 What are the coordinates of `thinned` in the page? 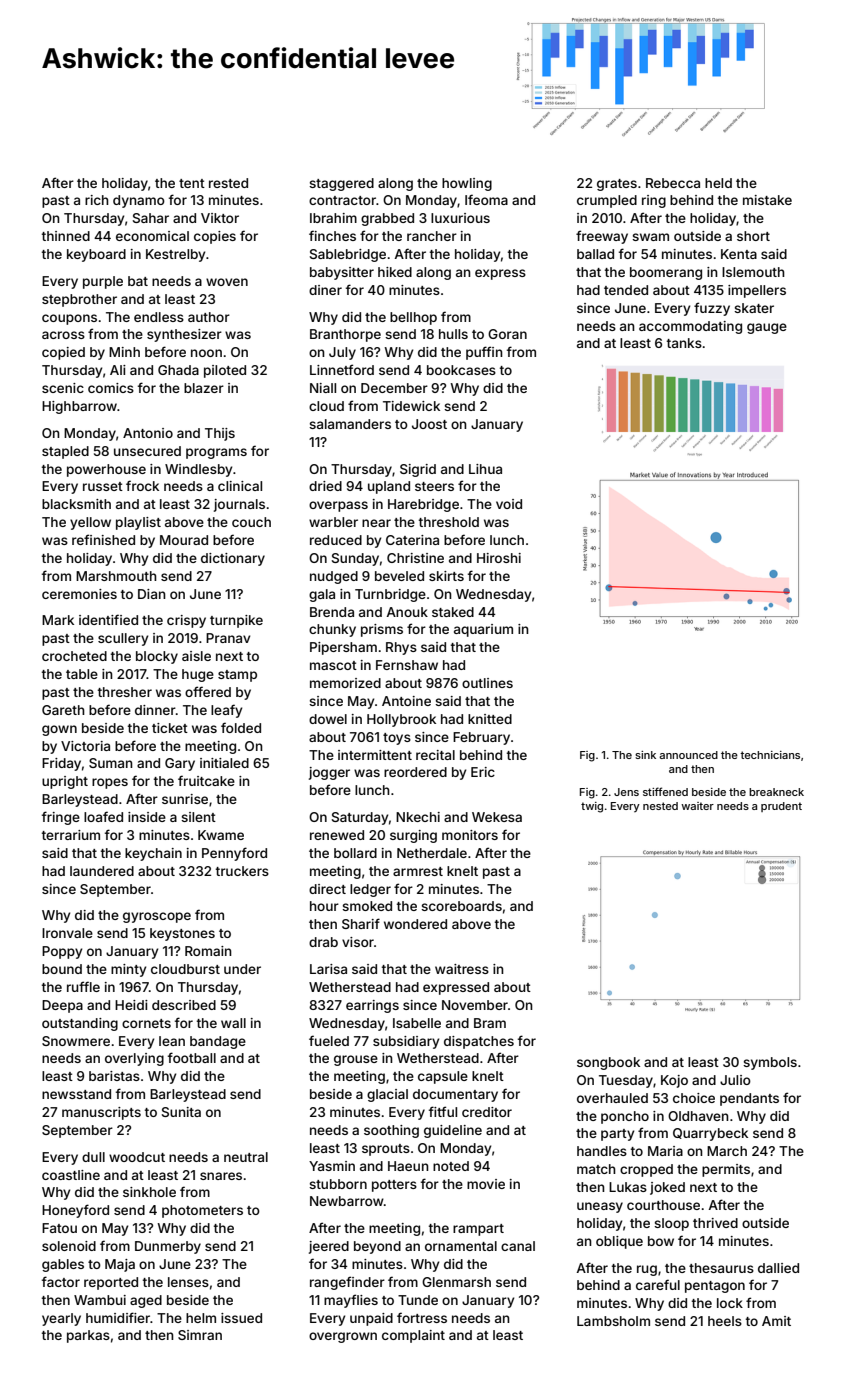 It's located at (66, 236).
